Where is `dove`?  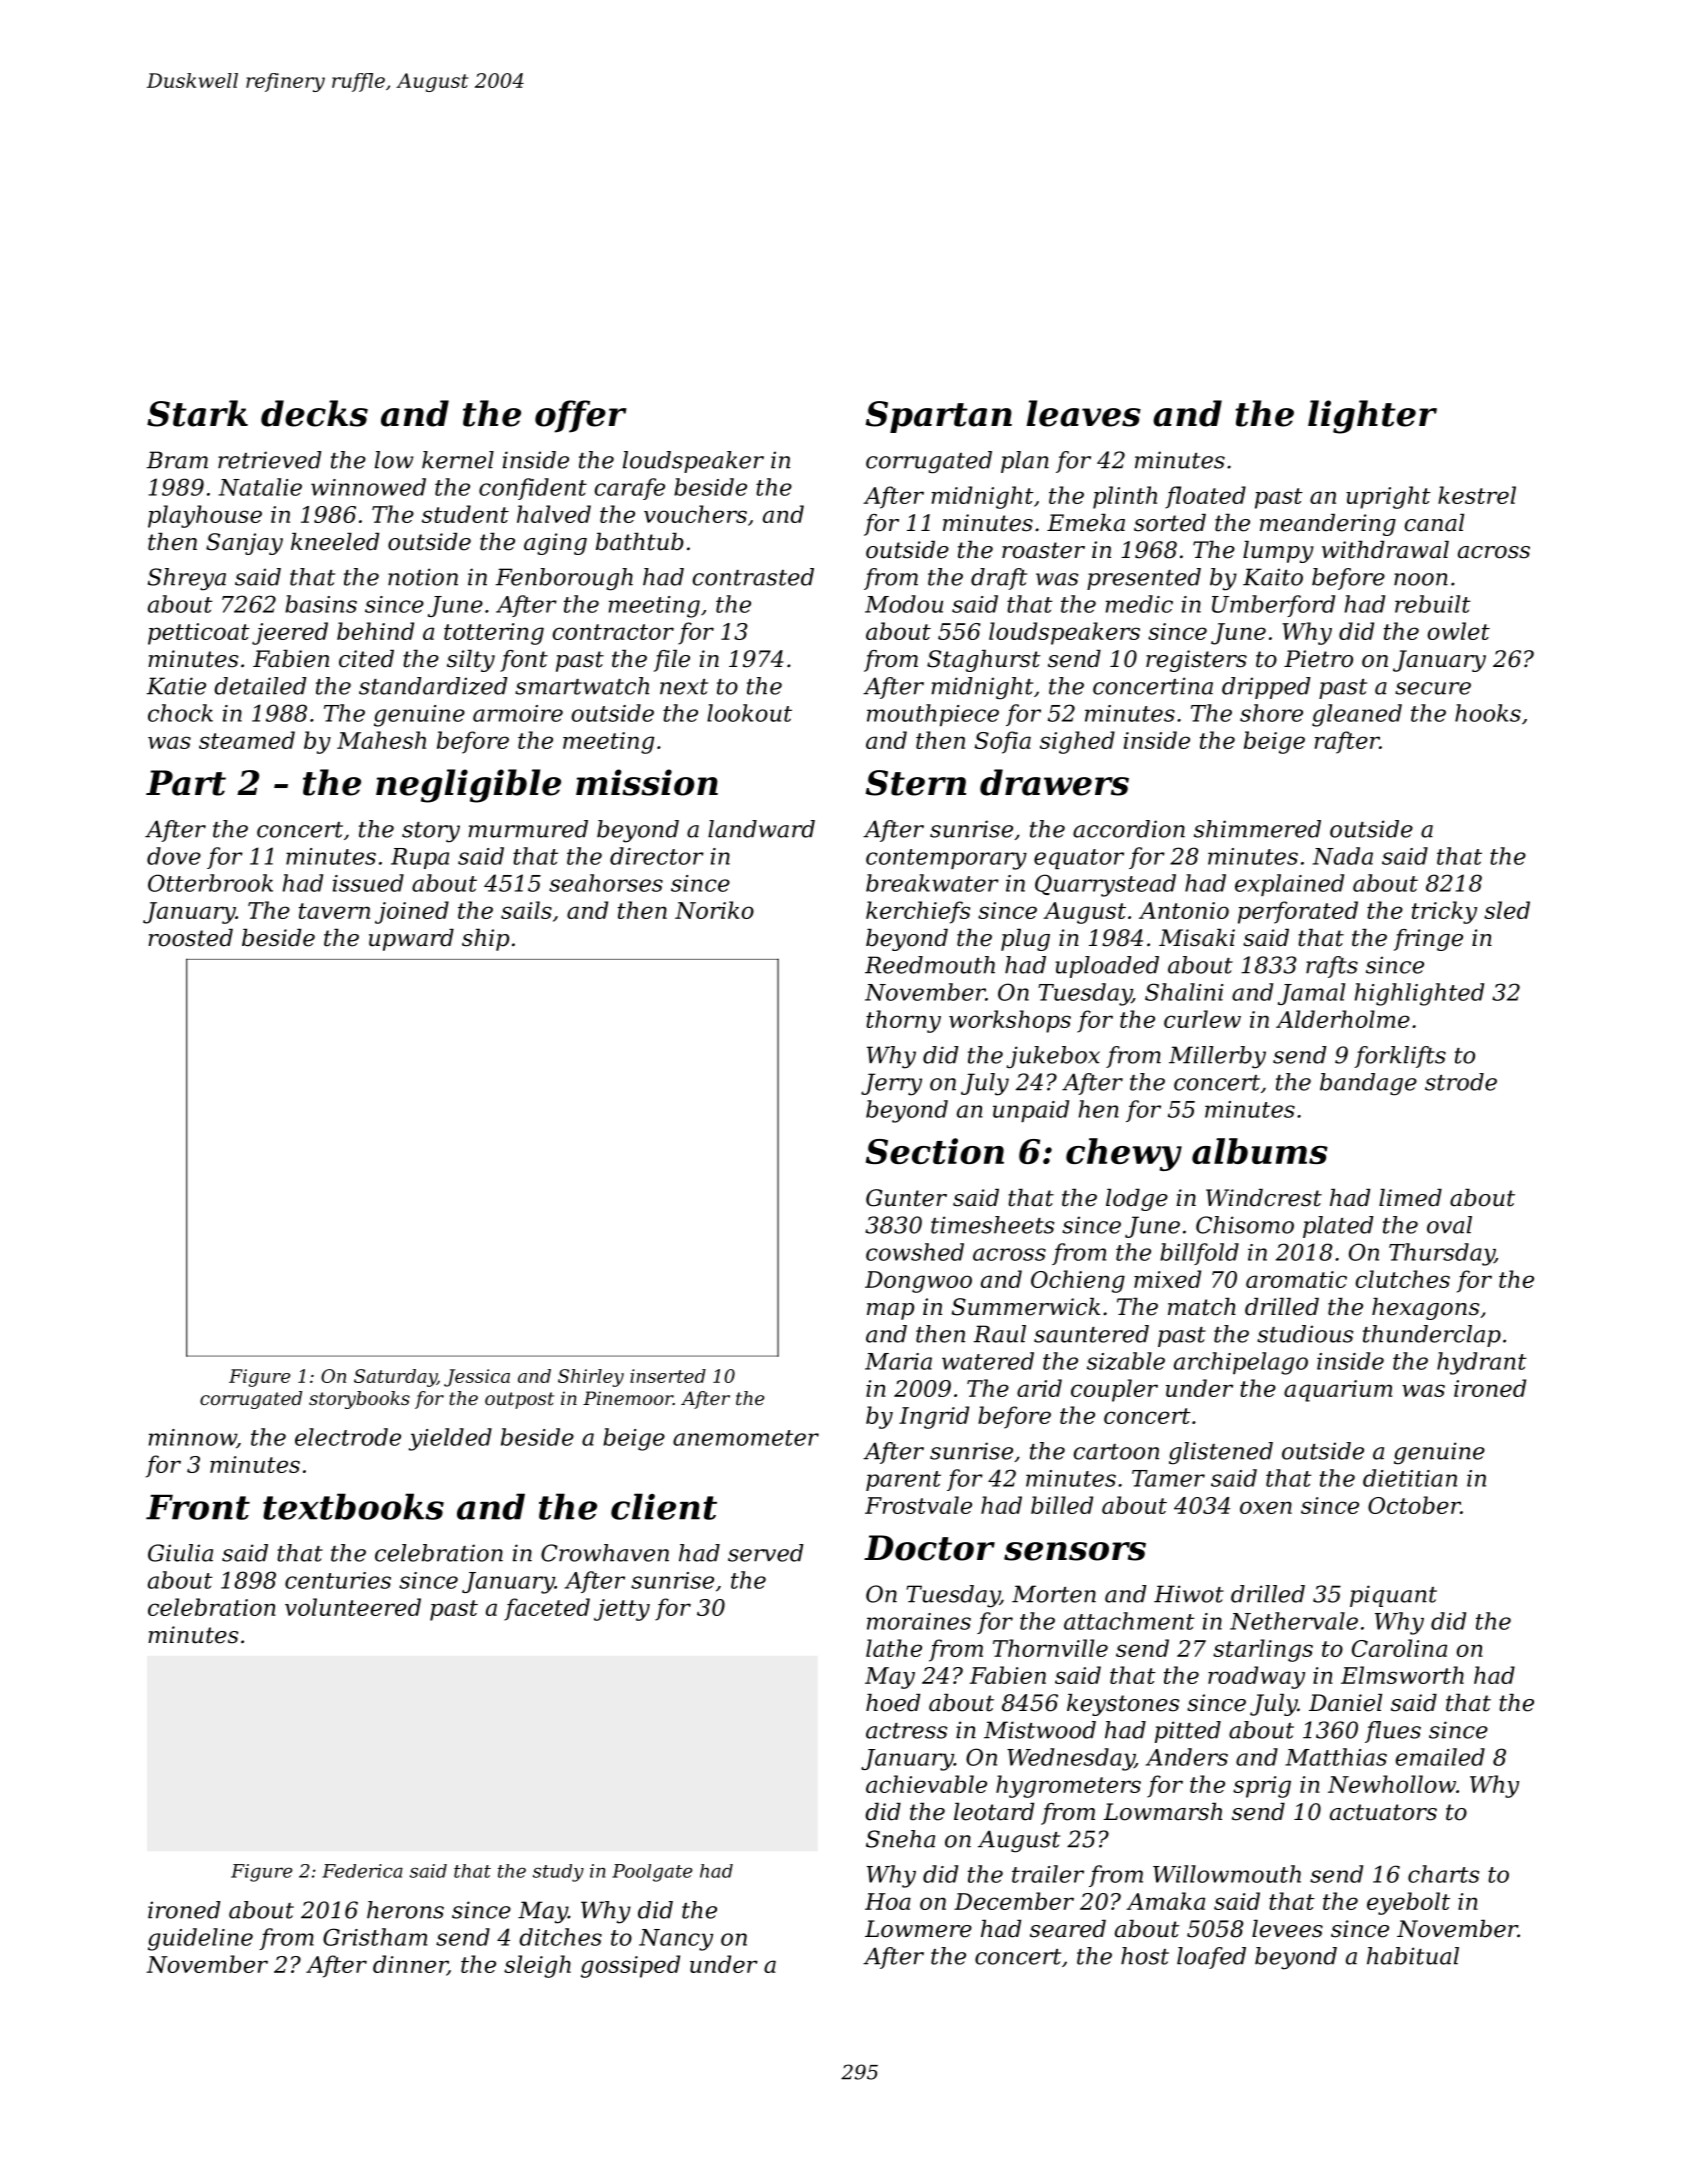 dove is located at coordinates (174, 856).
